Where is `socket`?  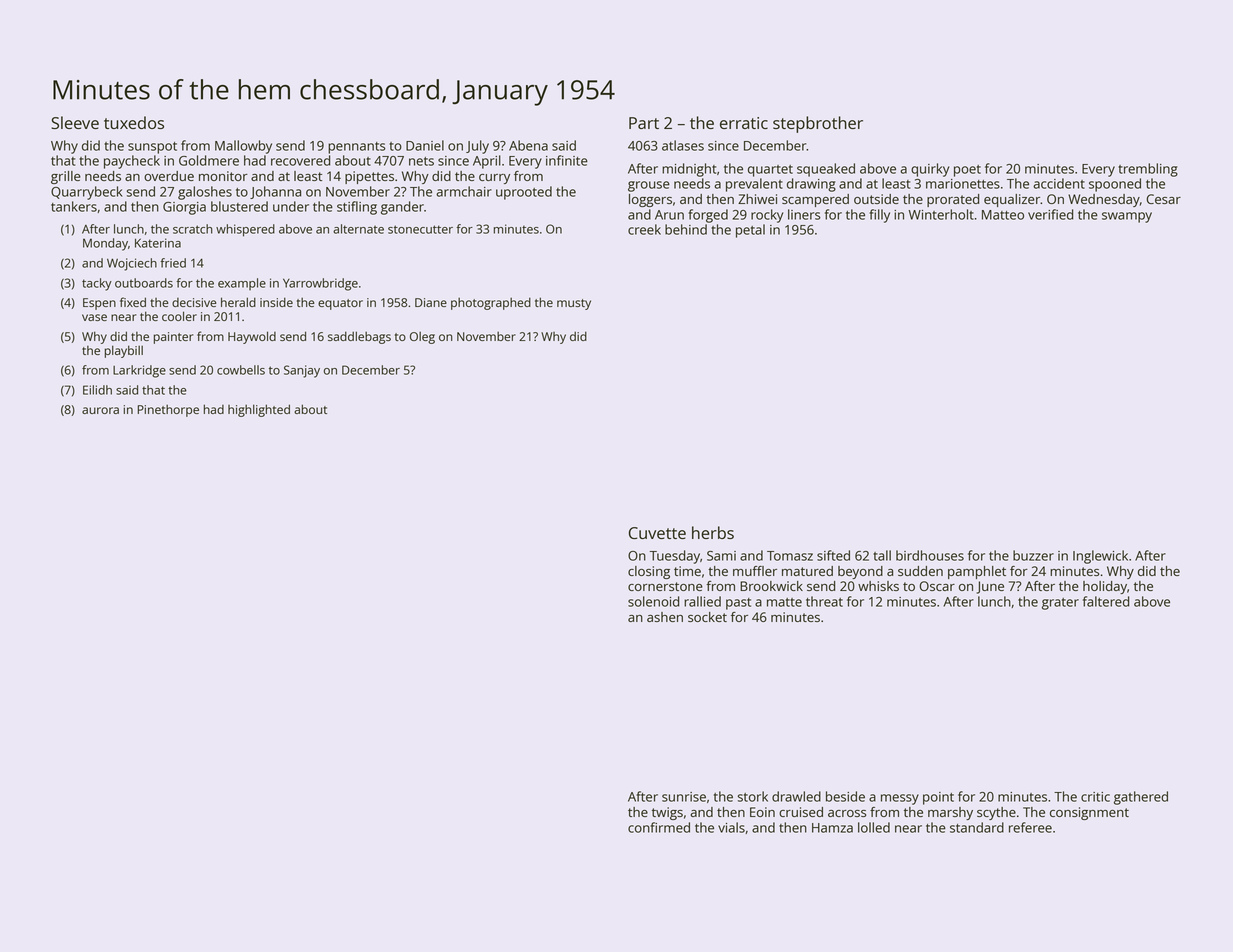 socket is located at coordinates (707, 617).
